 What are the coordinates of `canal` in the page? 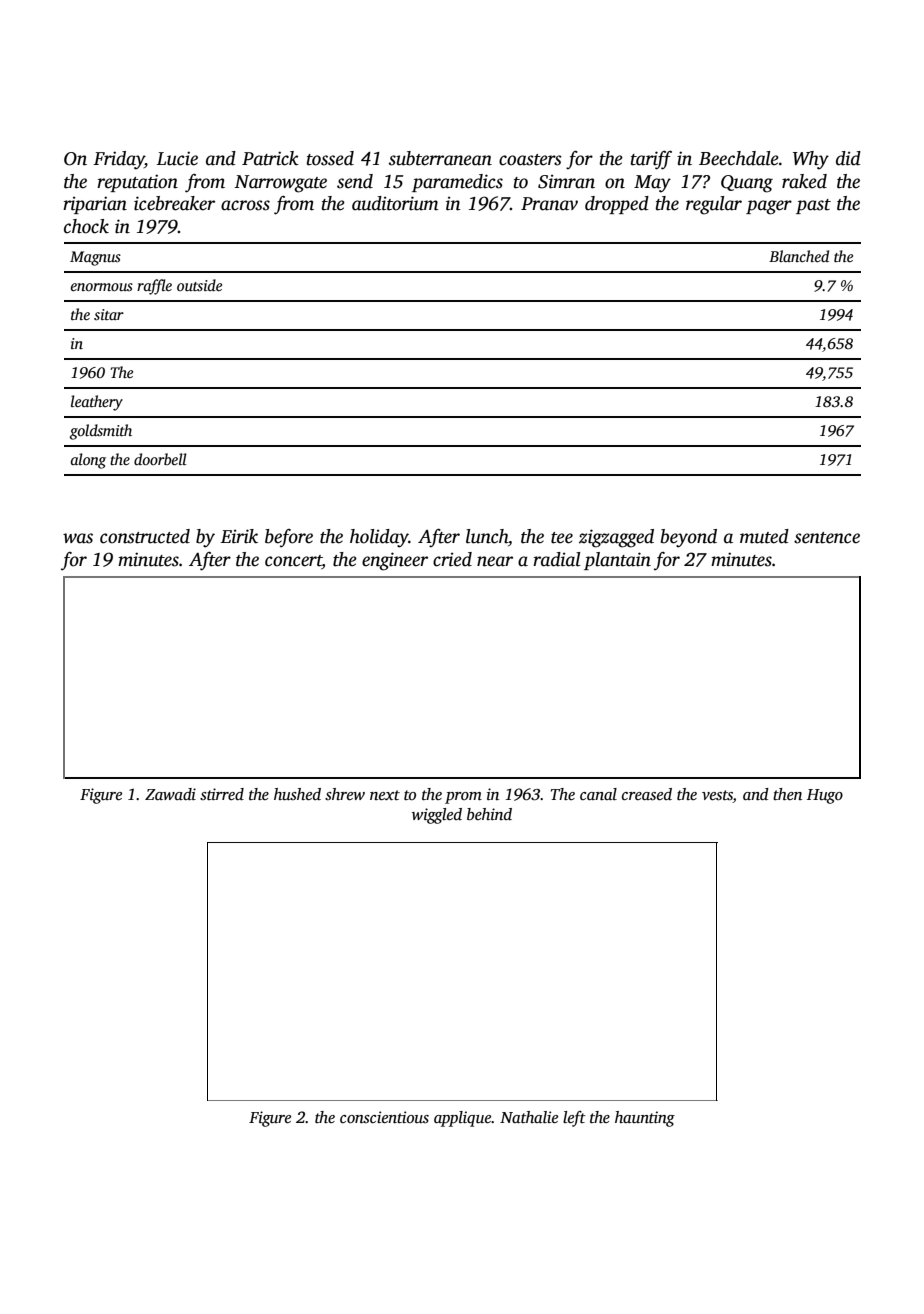 It's located at (598, 794).
